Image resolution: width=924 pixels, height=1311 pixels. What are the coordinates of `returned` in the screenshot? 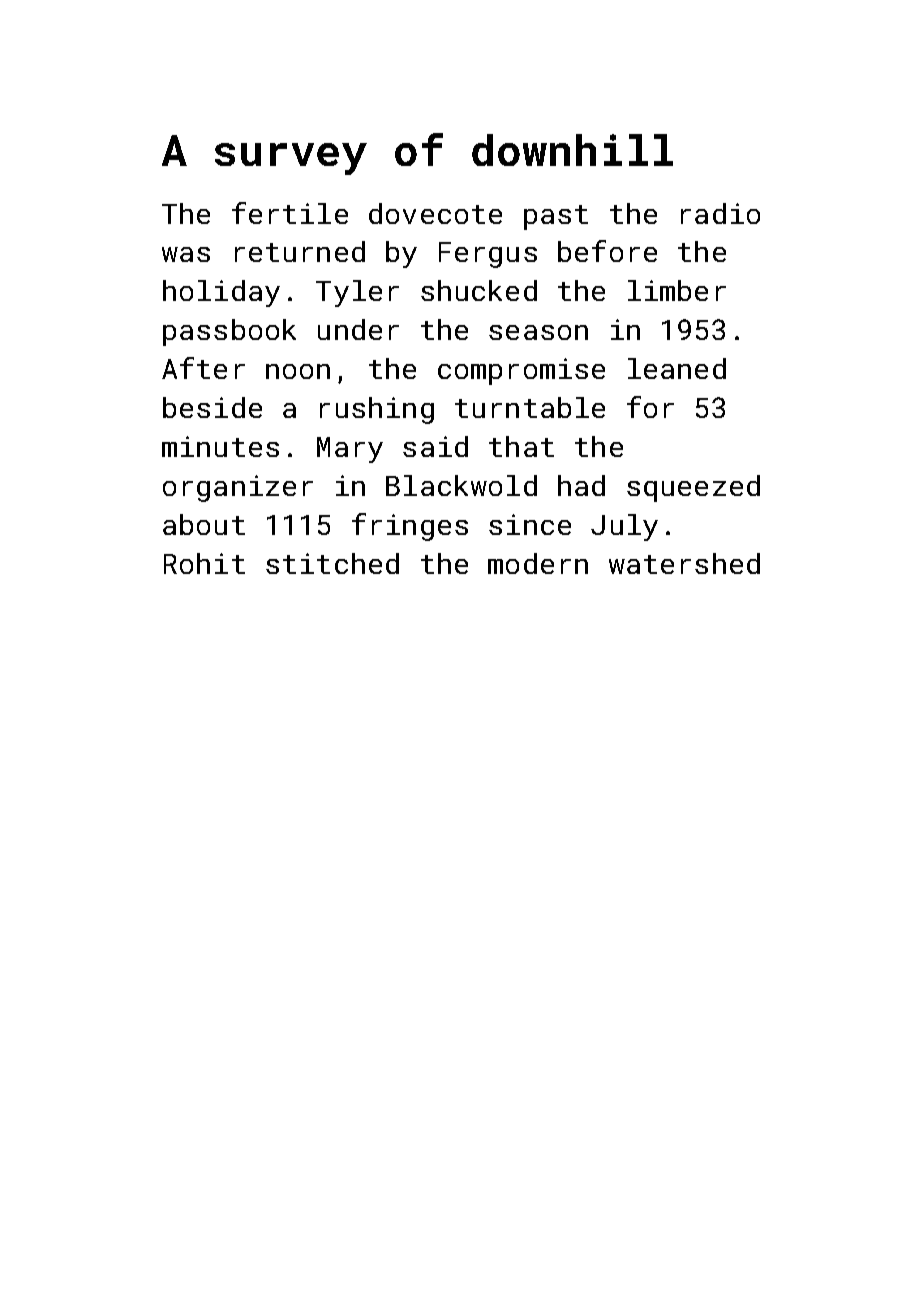 It's located at (300, 251).
